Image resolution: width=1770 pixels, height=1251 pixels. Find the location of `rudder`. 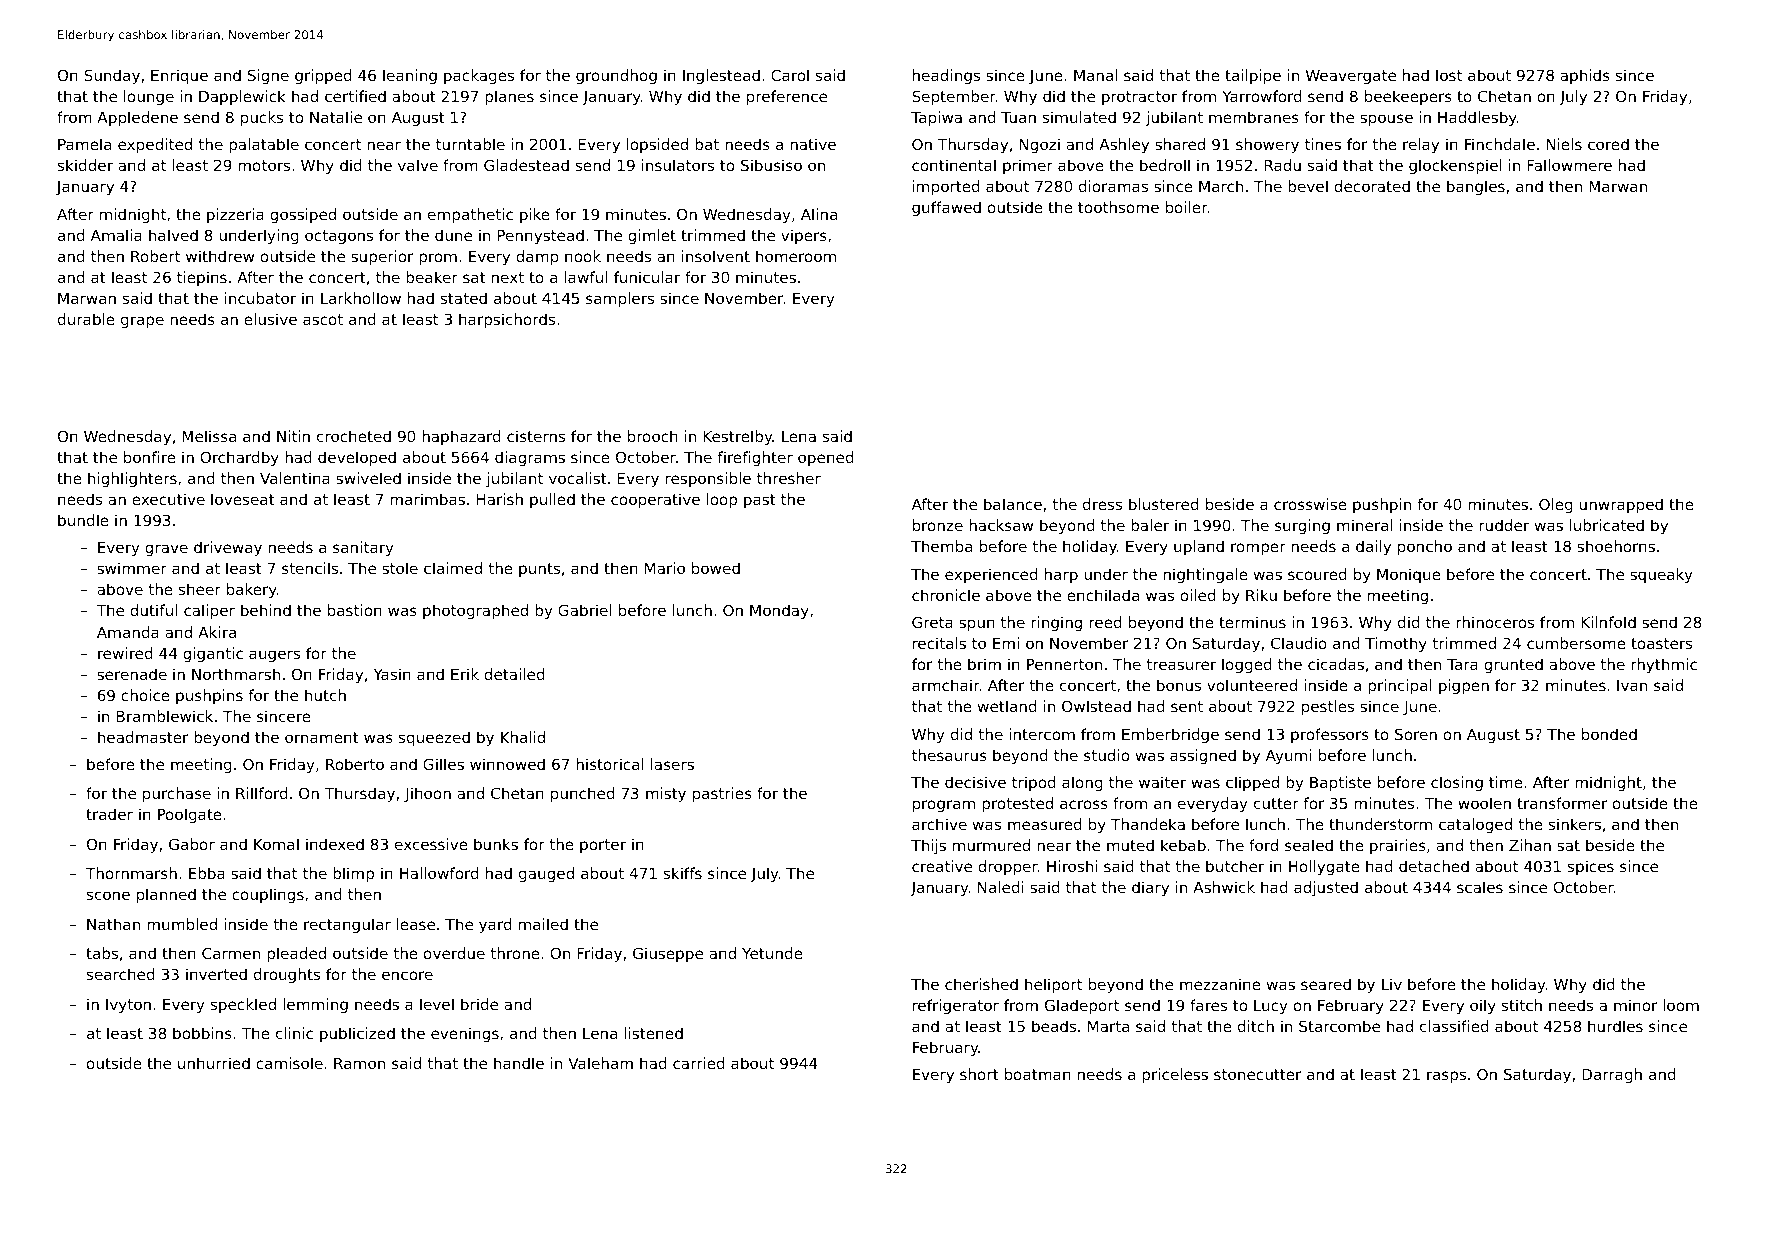

rudder is located at coordinates (1504, 525).
